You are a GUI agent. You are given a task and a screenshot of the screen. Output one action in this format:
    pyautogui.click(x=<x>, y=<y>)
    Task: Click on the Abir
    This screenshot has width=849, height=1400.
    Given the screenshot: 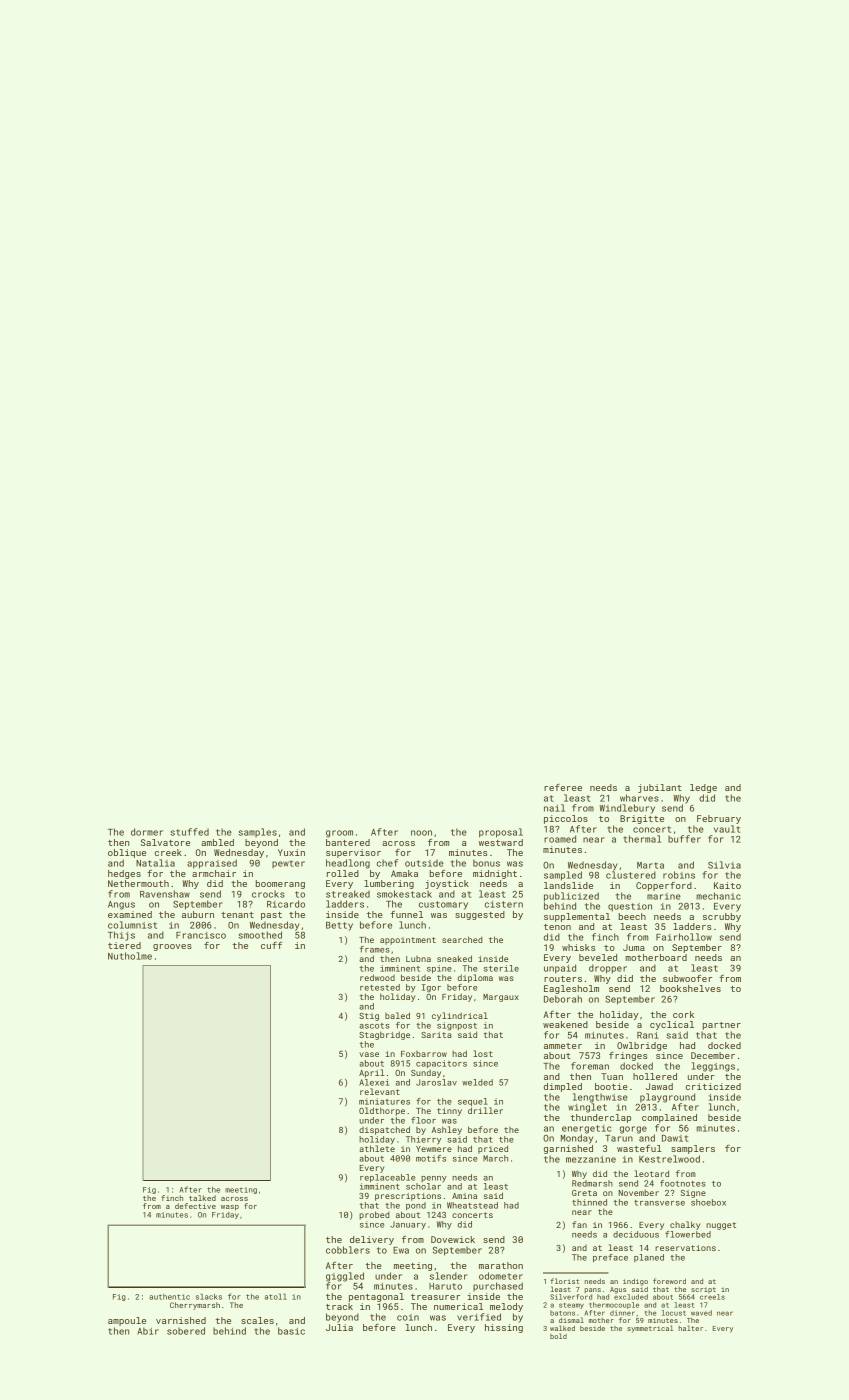 What is the action you would take?
    pyautogui.click(x=148, y=1331)
